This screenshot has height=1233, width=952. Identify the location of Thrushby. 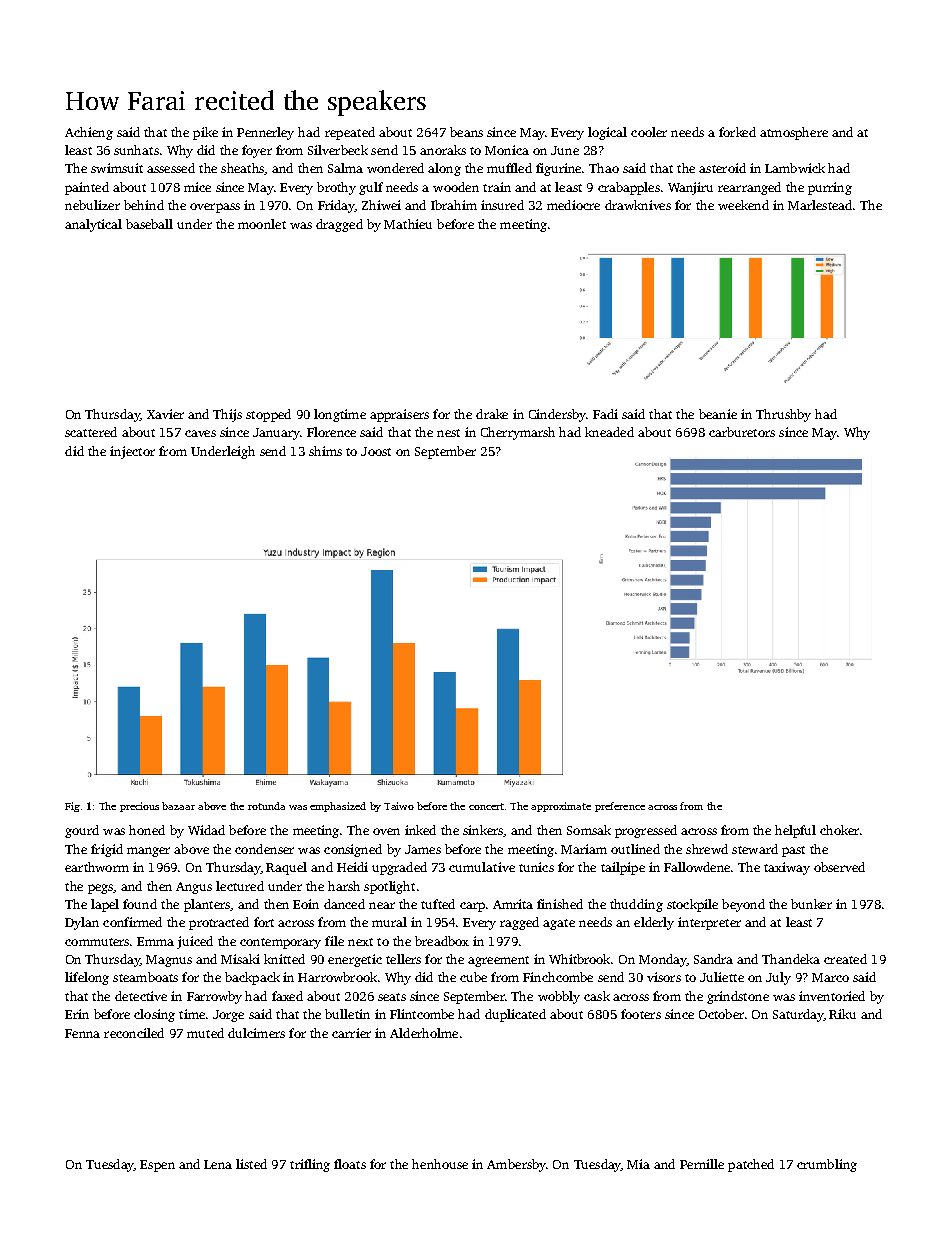
(783, 415).
